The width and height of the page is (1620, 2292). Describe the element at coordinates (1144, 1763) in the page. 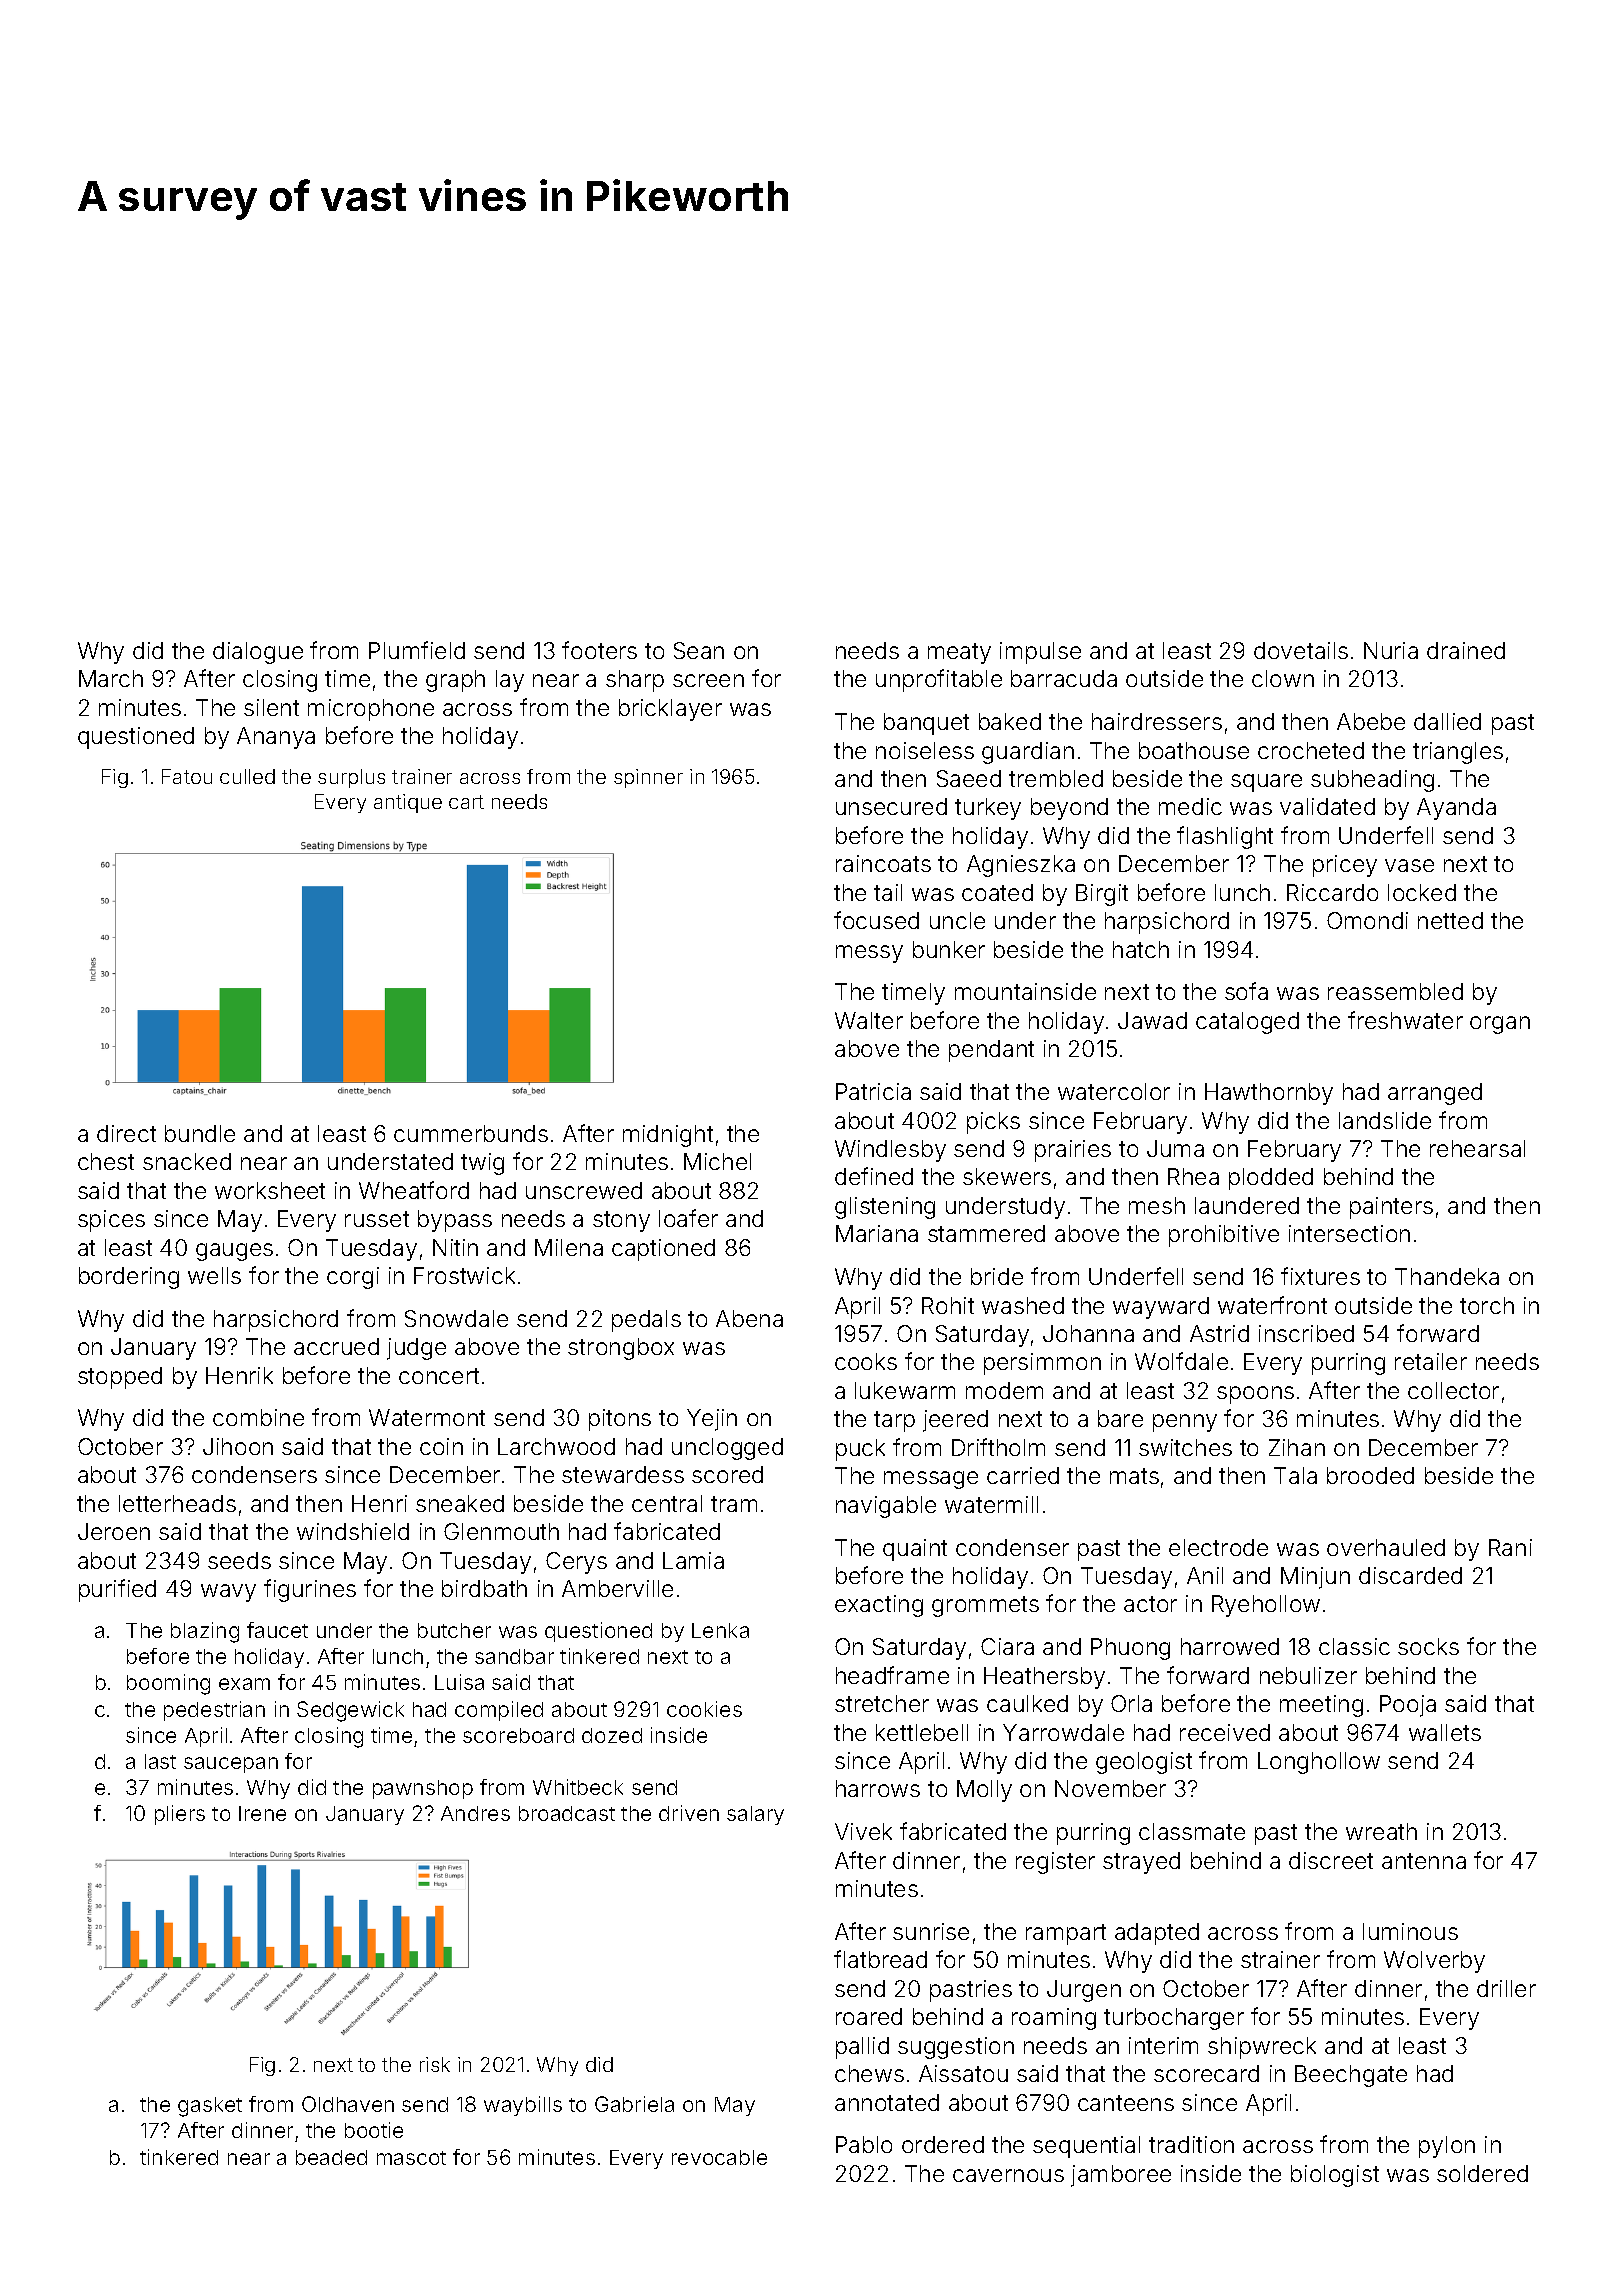

I see `geologist` at that location.
